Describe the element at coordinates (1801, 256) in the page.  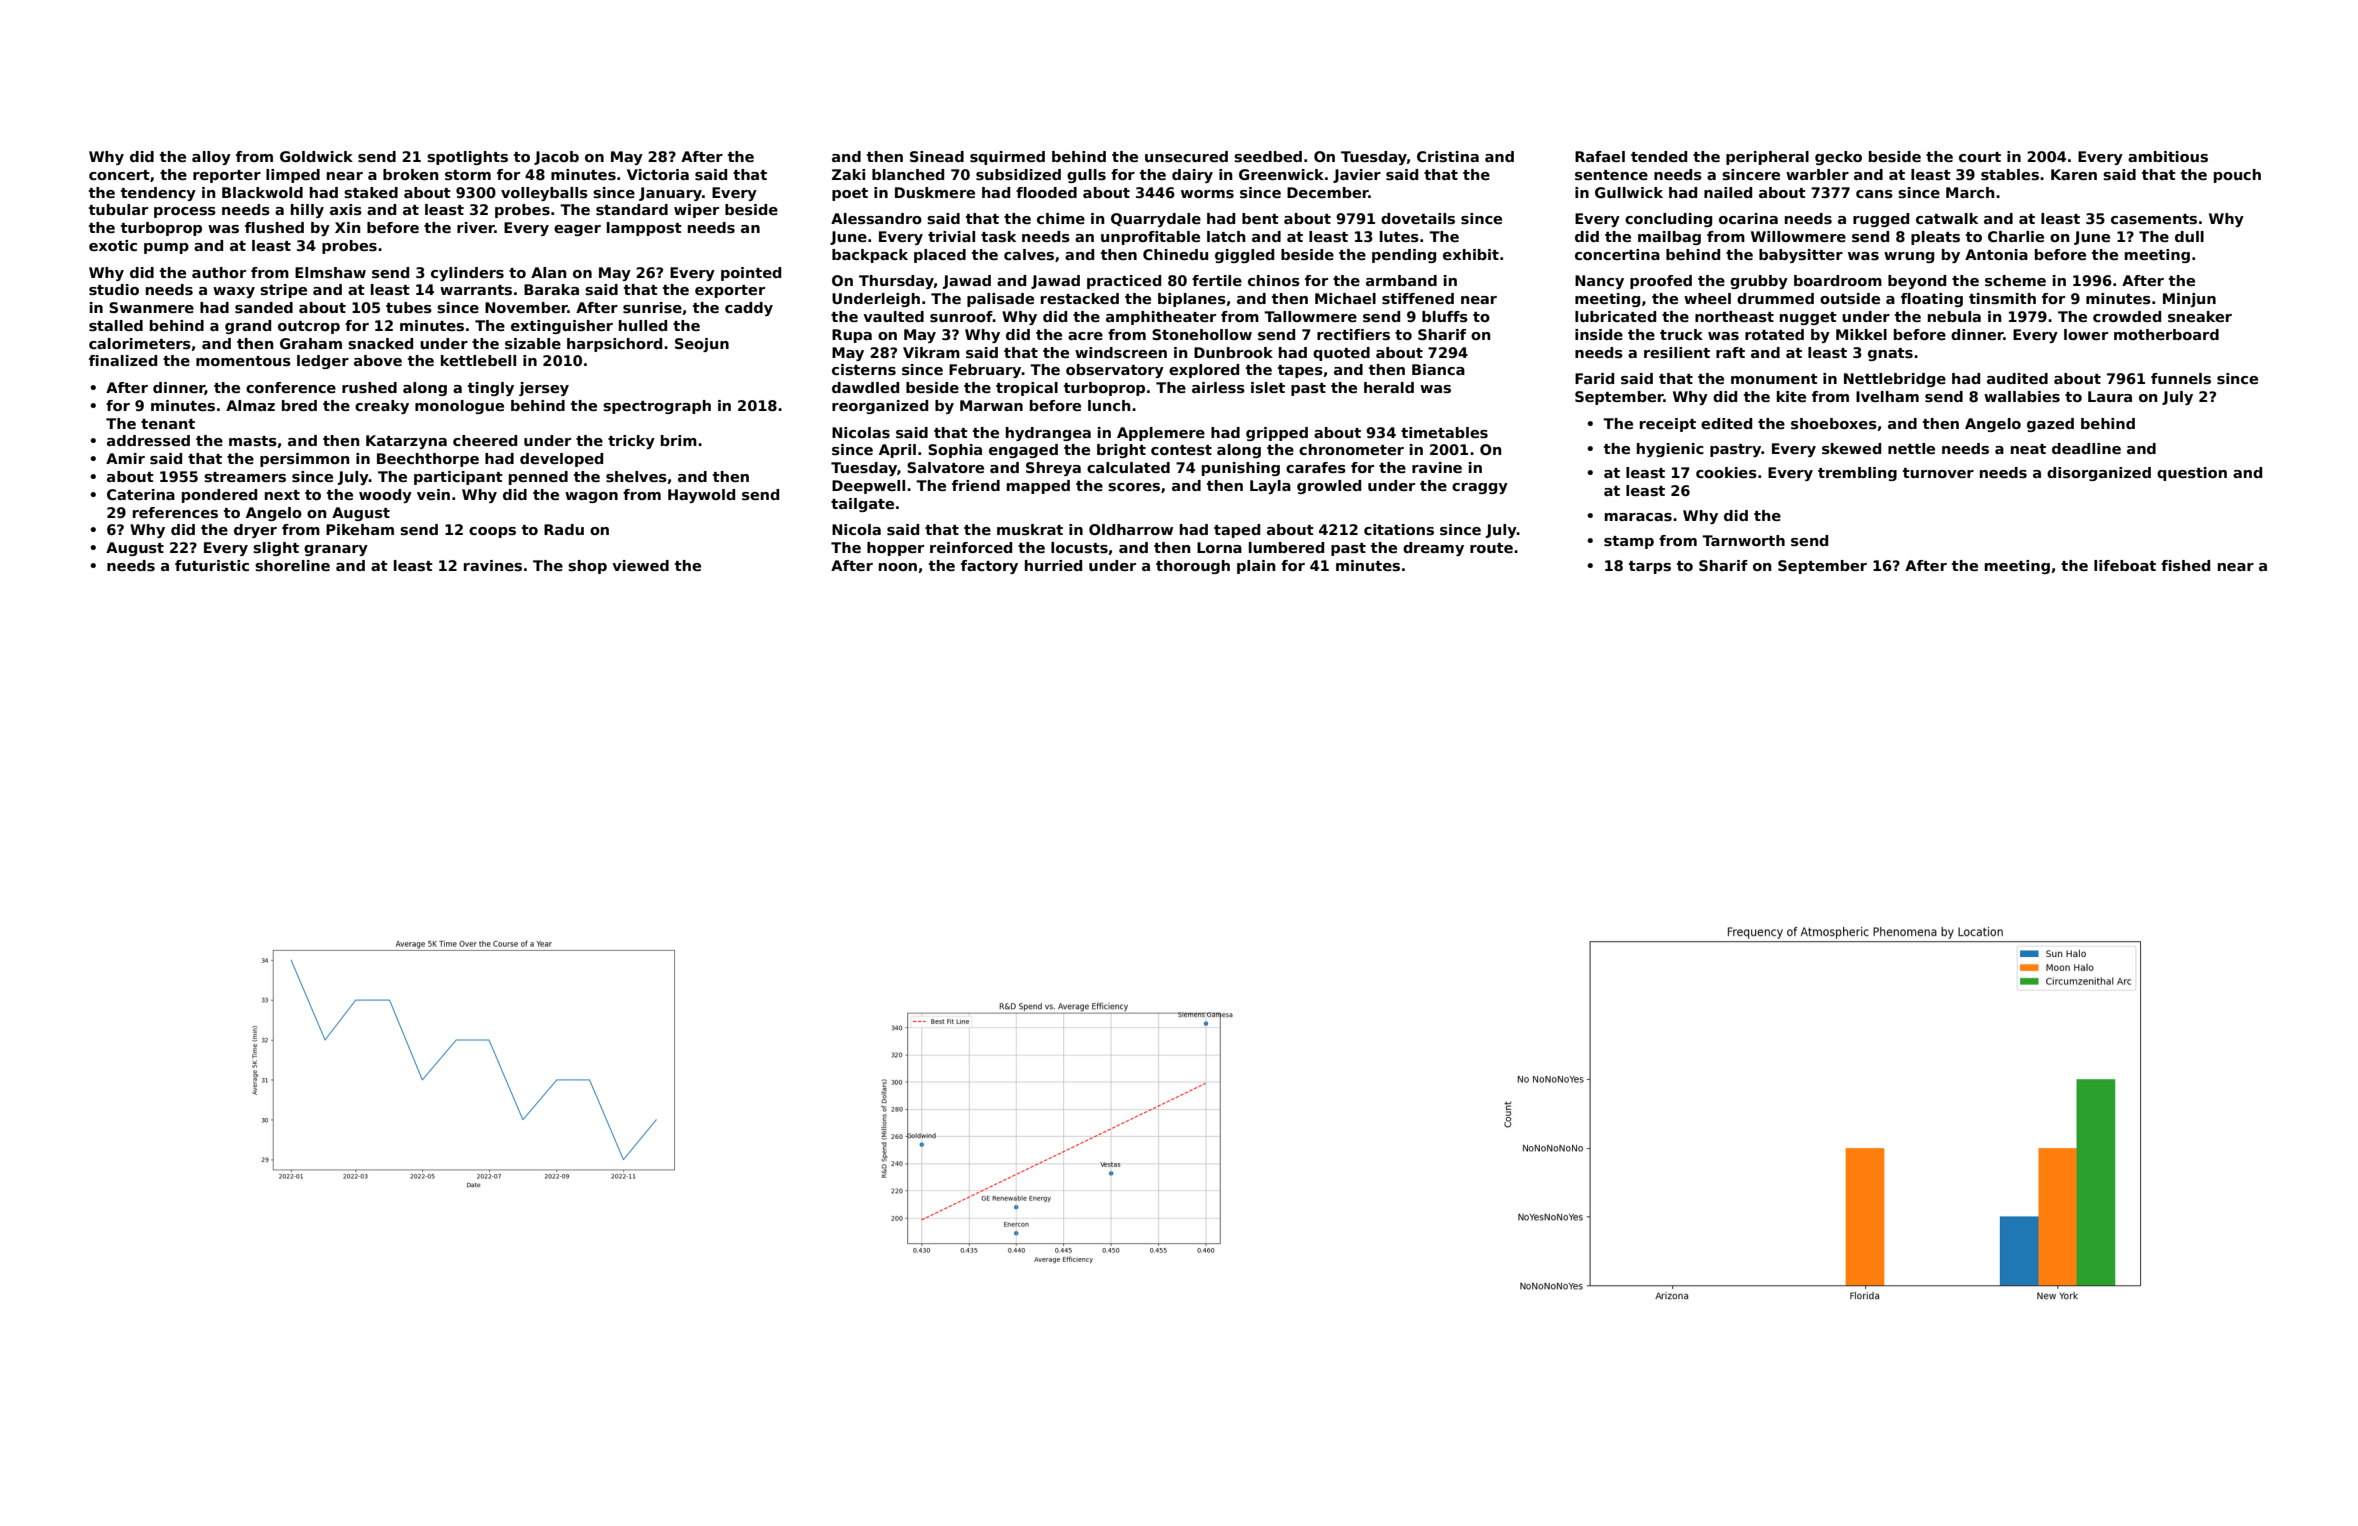
I see `babysitter` at that location.
